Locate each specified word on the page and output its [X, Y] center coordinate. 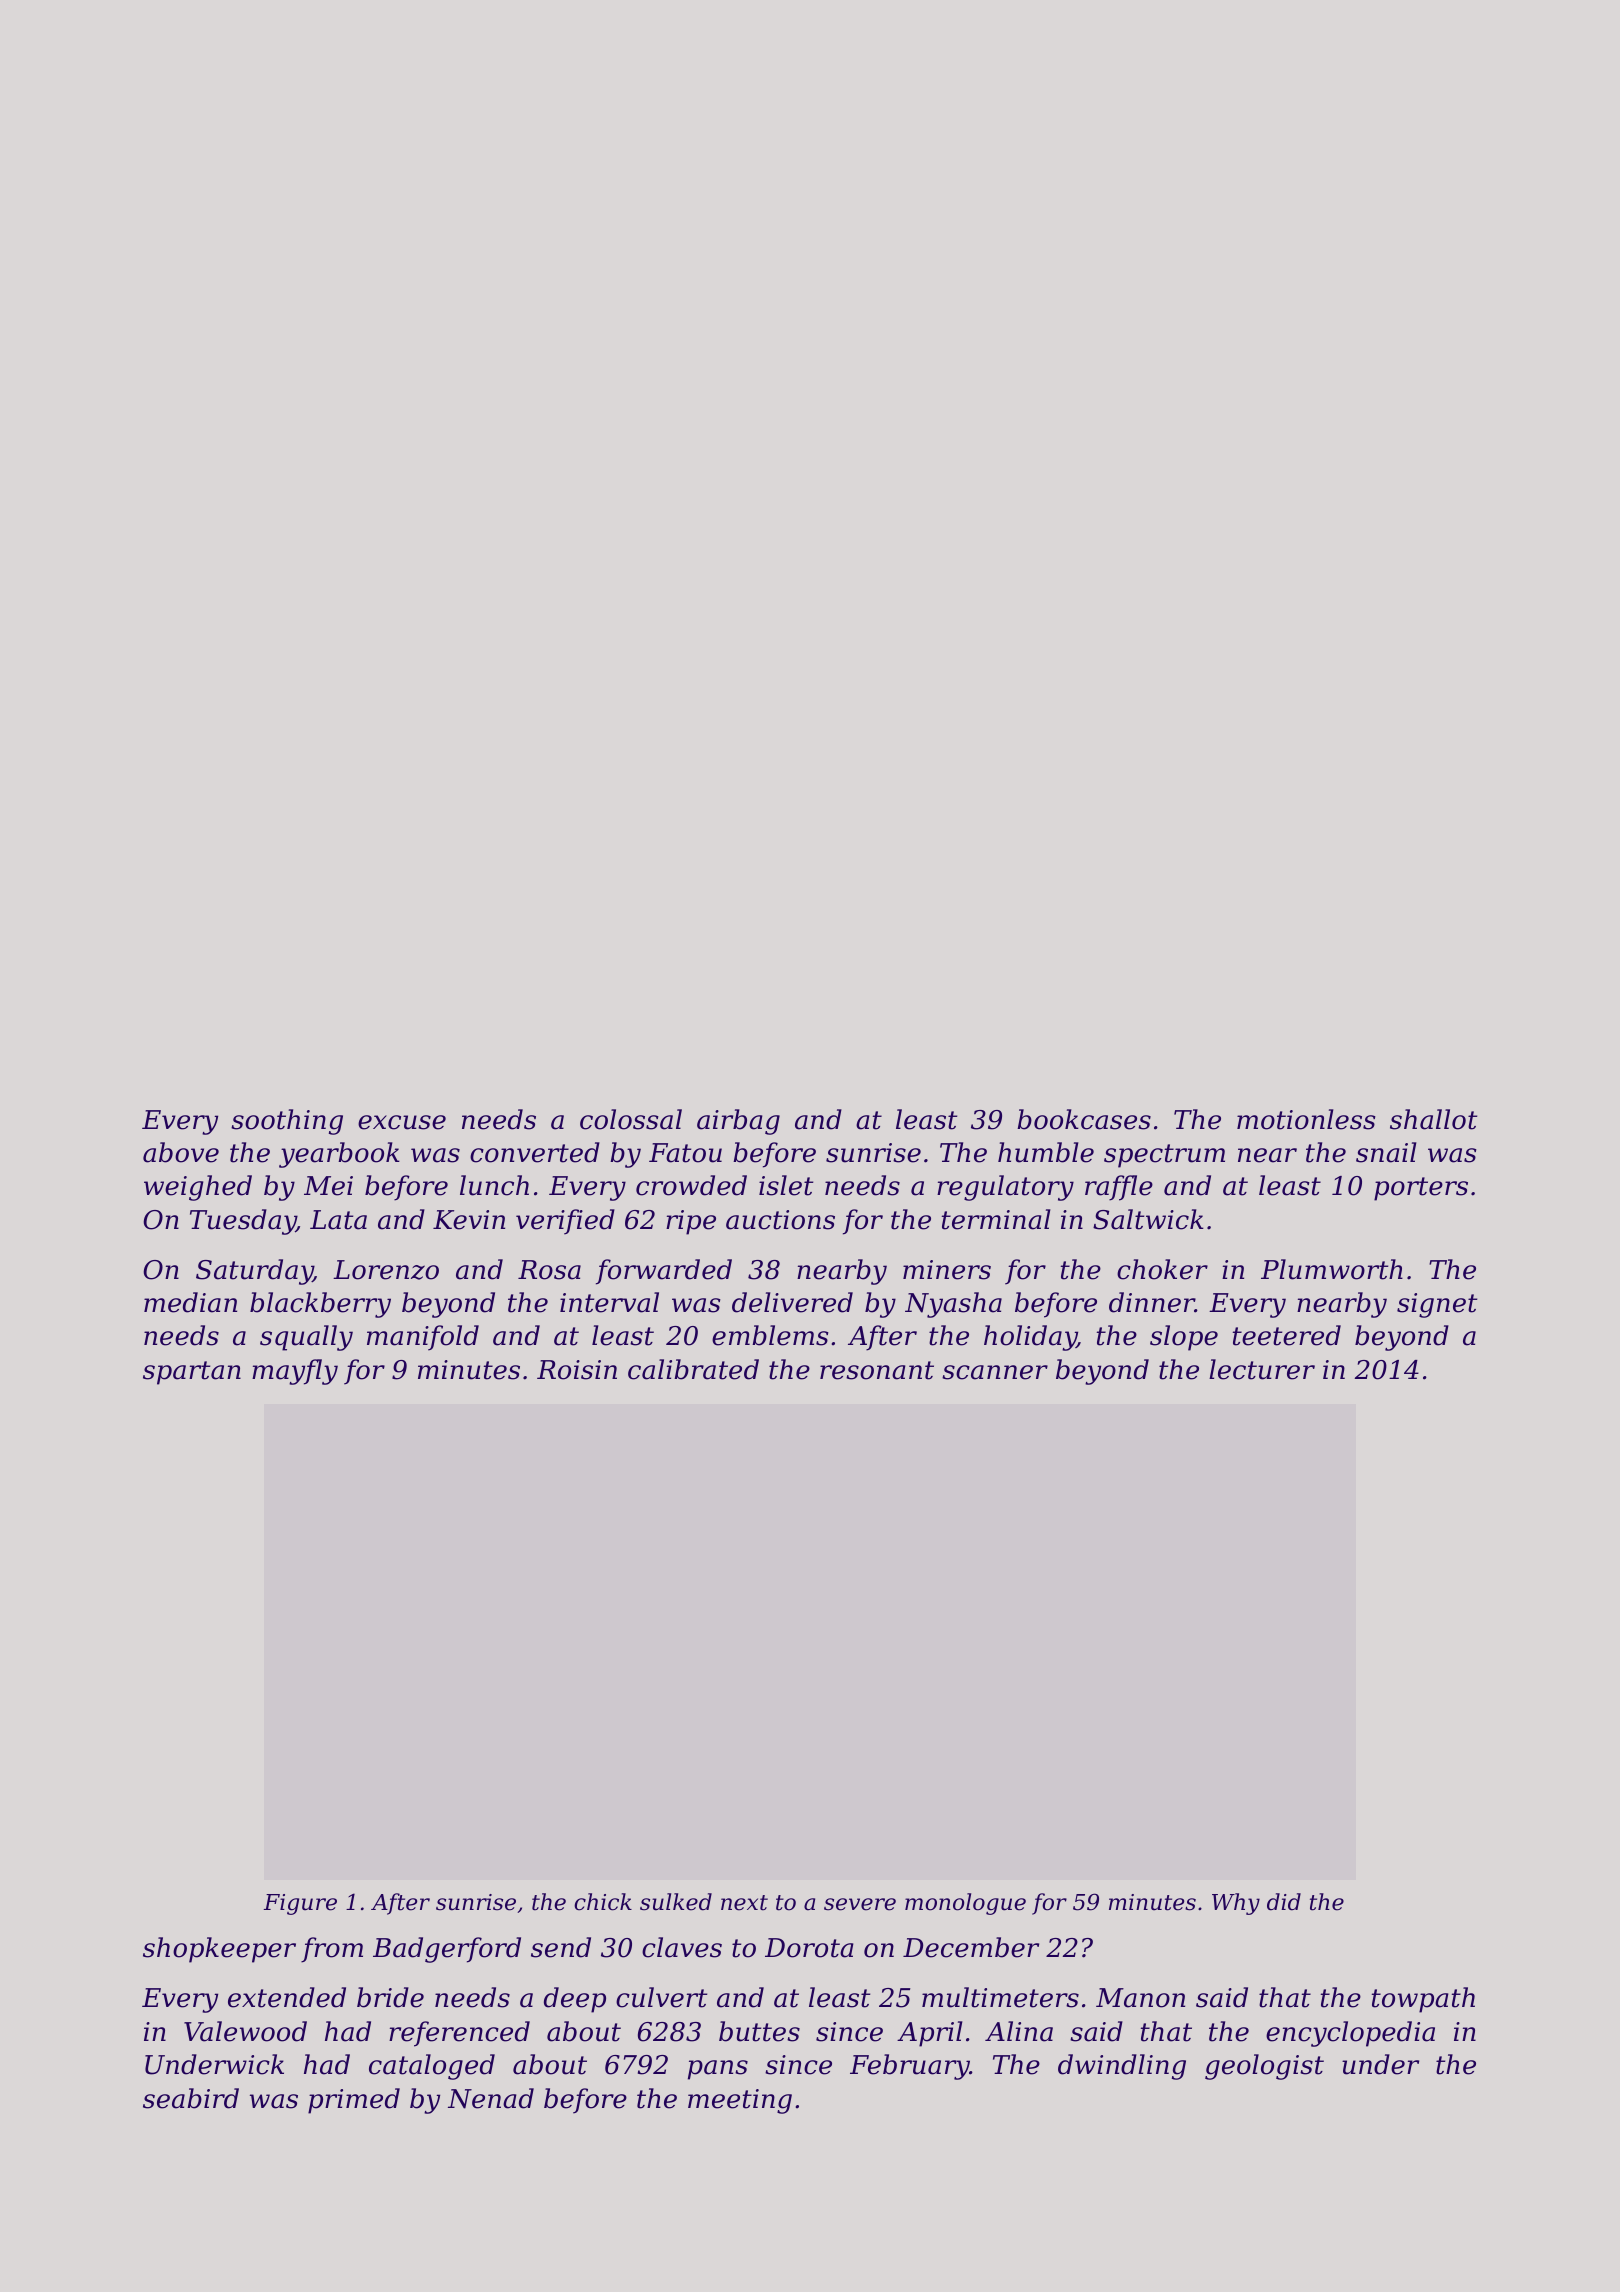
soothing [287, 1122]
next [744, 1903]
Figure [300, 1904]
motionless [1306, 1119]
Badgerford [447, 1950]
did [1284, 1902]
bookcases [1084, 1119]
